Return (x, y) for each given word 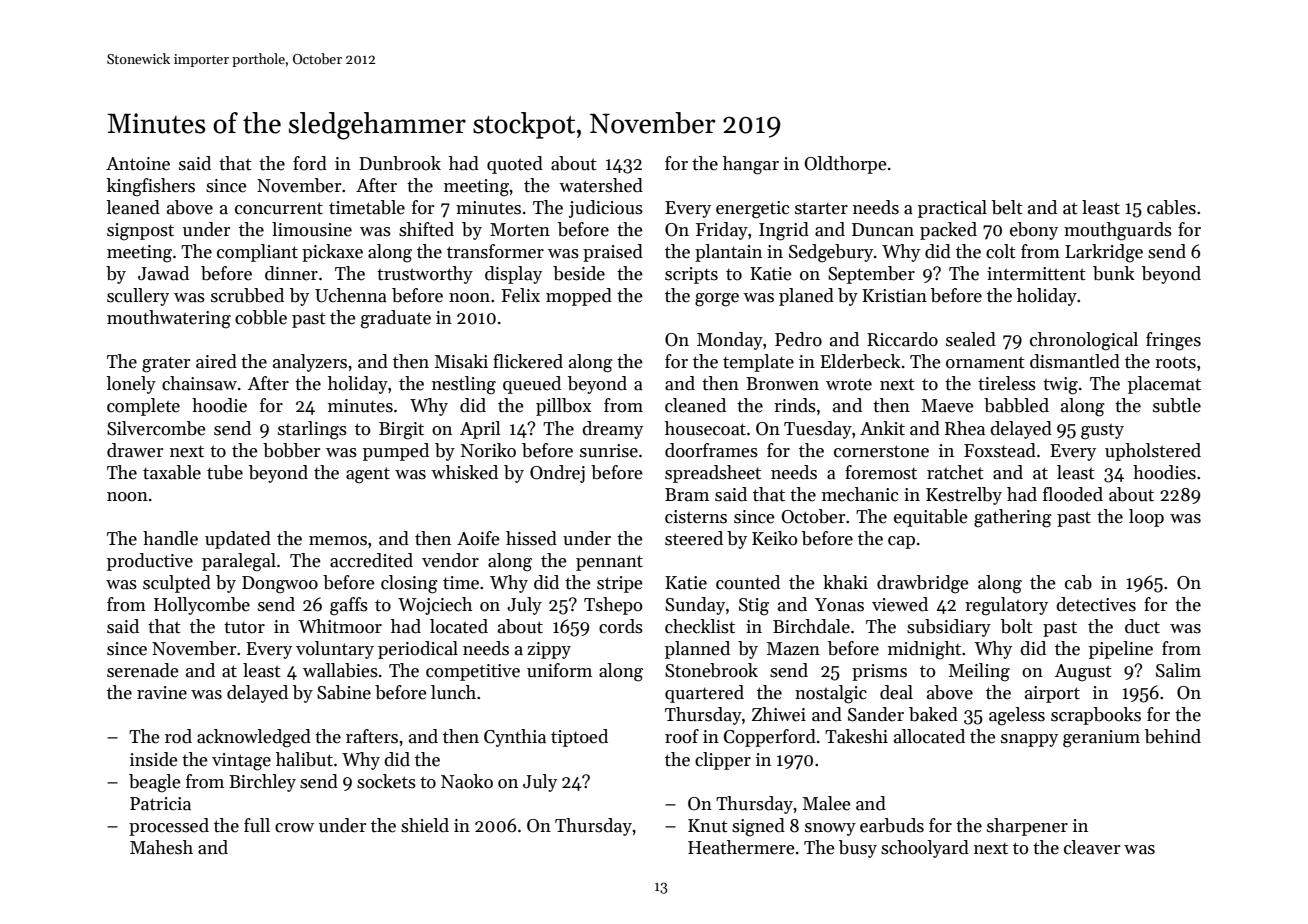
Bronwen (782, 384)
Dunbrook (400, 163)
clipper (723, 761)
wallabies (340, 670)
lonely (131, 385)
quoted (515, 165)
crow (294, 828)
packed (948, 231)
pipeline (1121, 650)
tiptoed (579, 738)
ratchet (955, 472)
